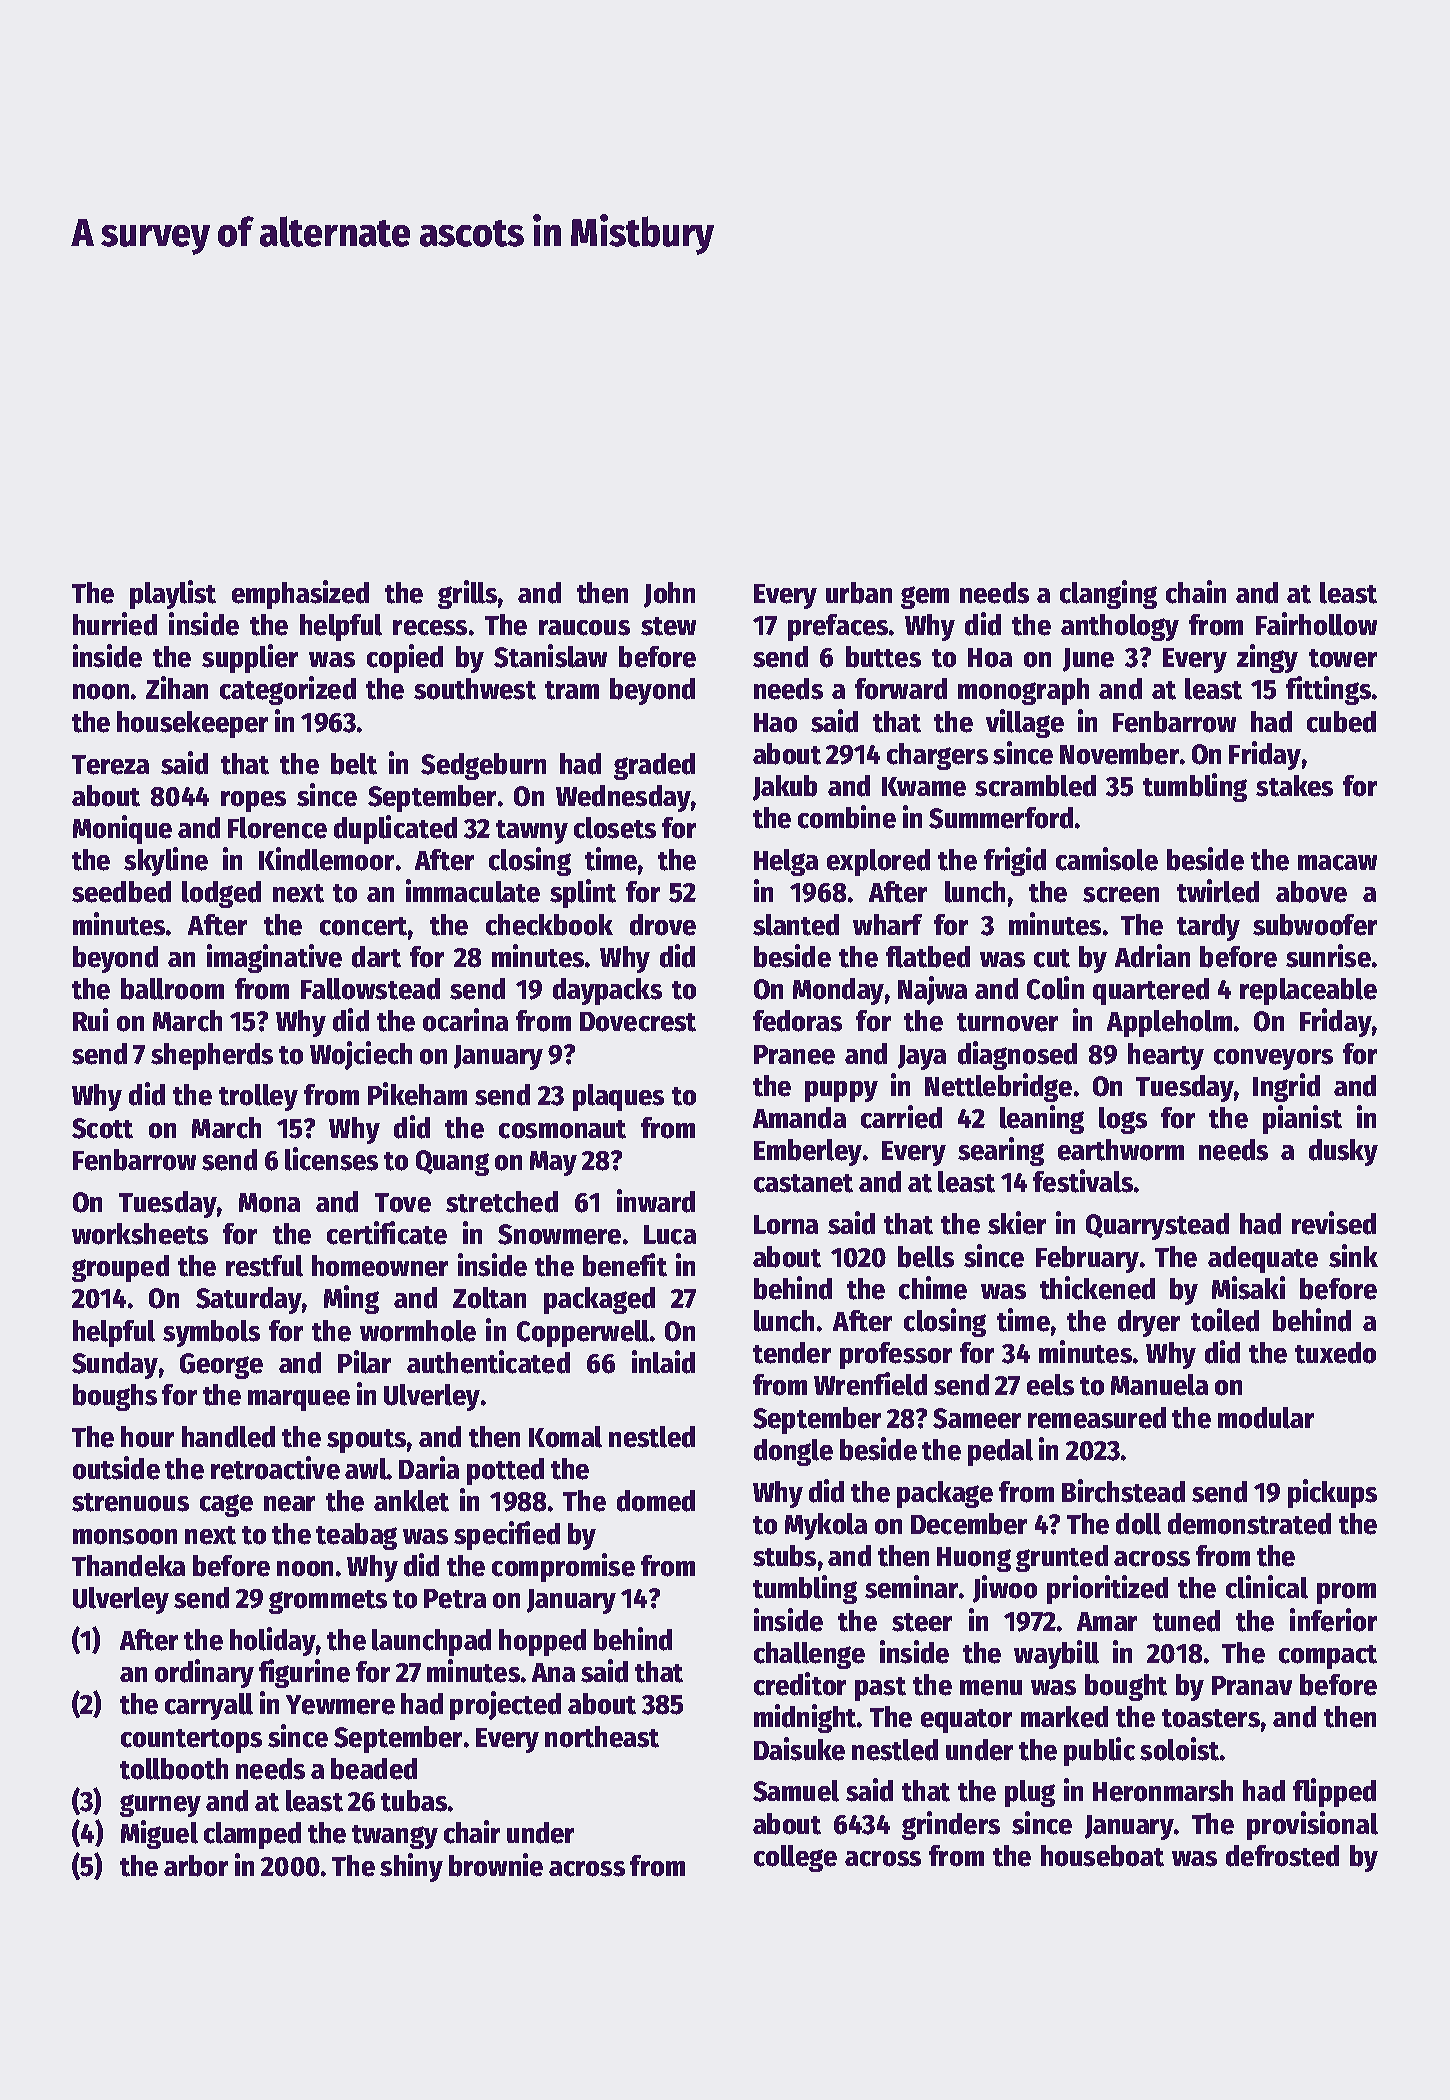 This document has width=1450, height=2100. I want to click on November, so click(1119, 754).
